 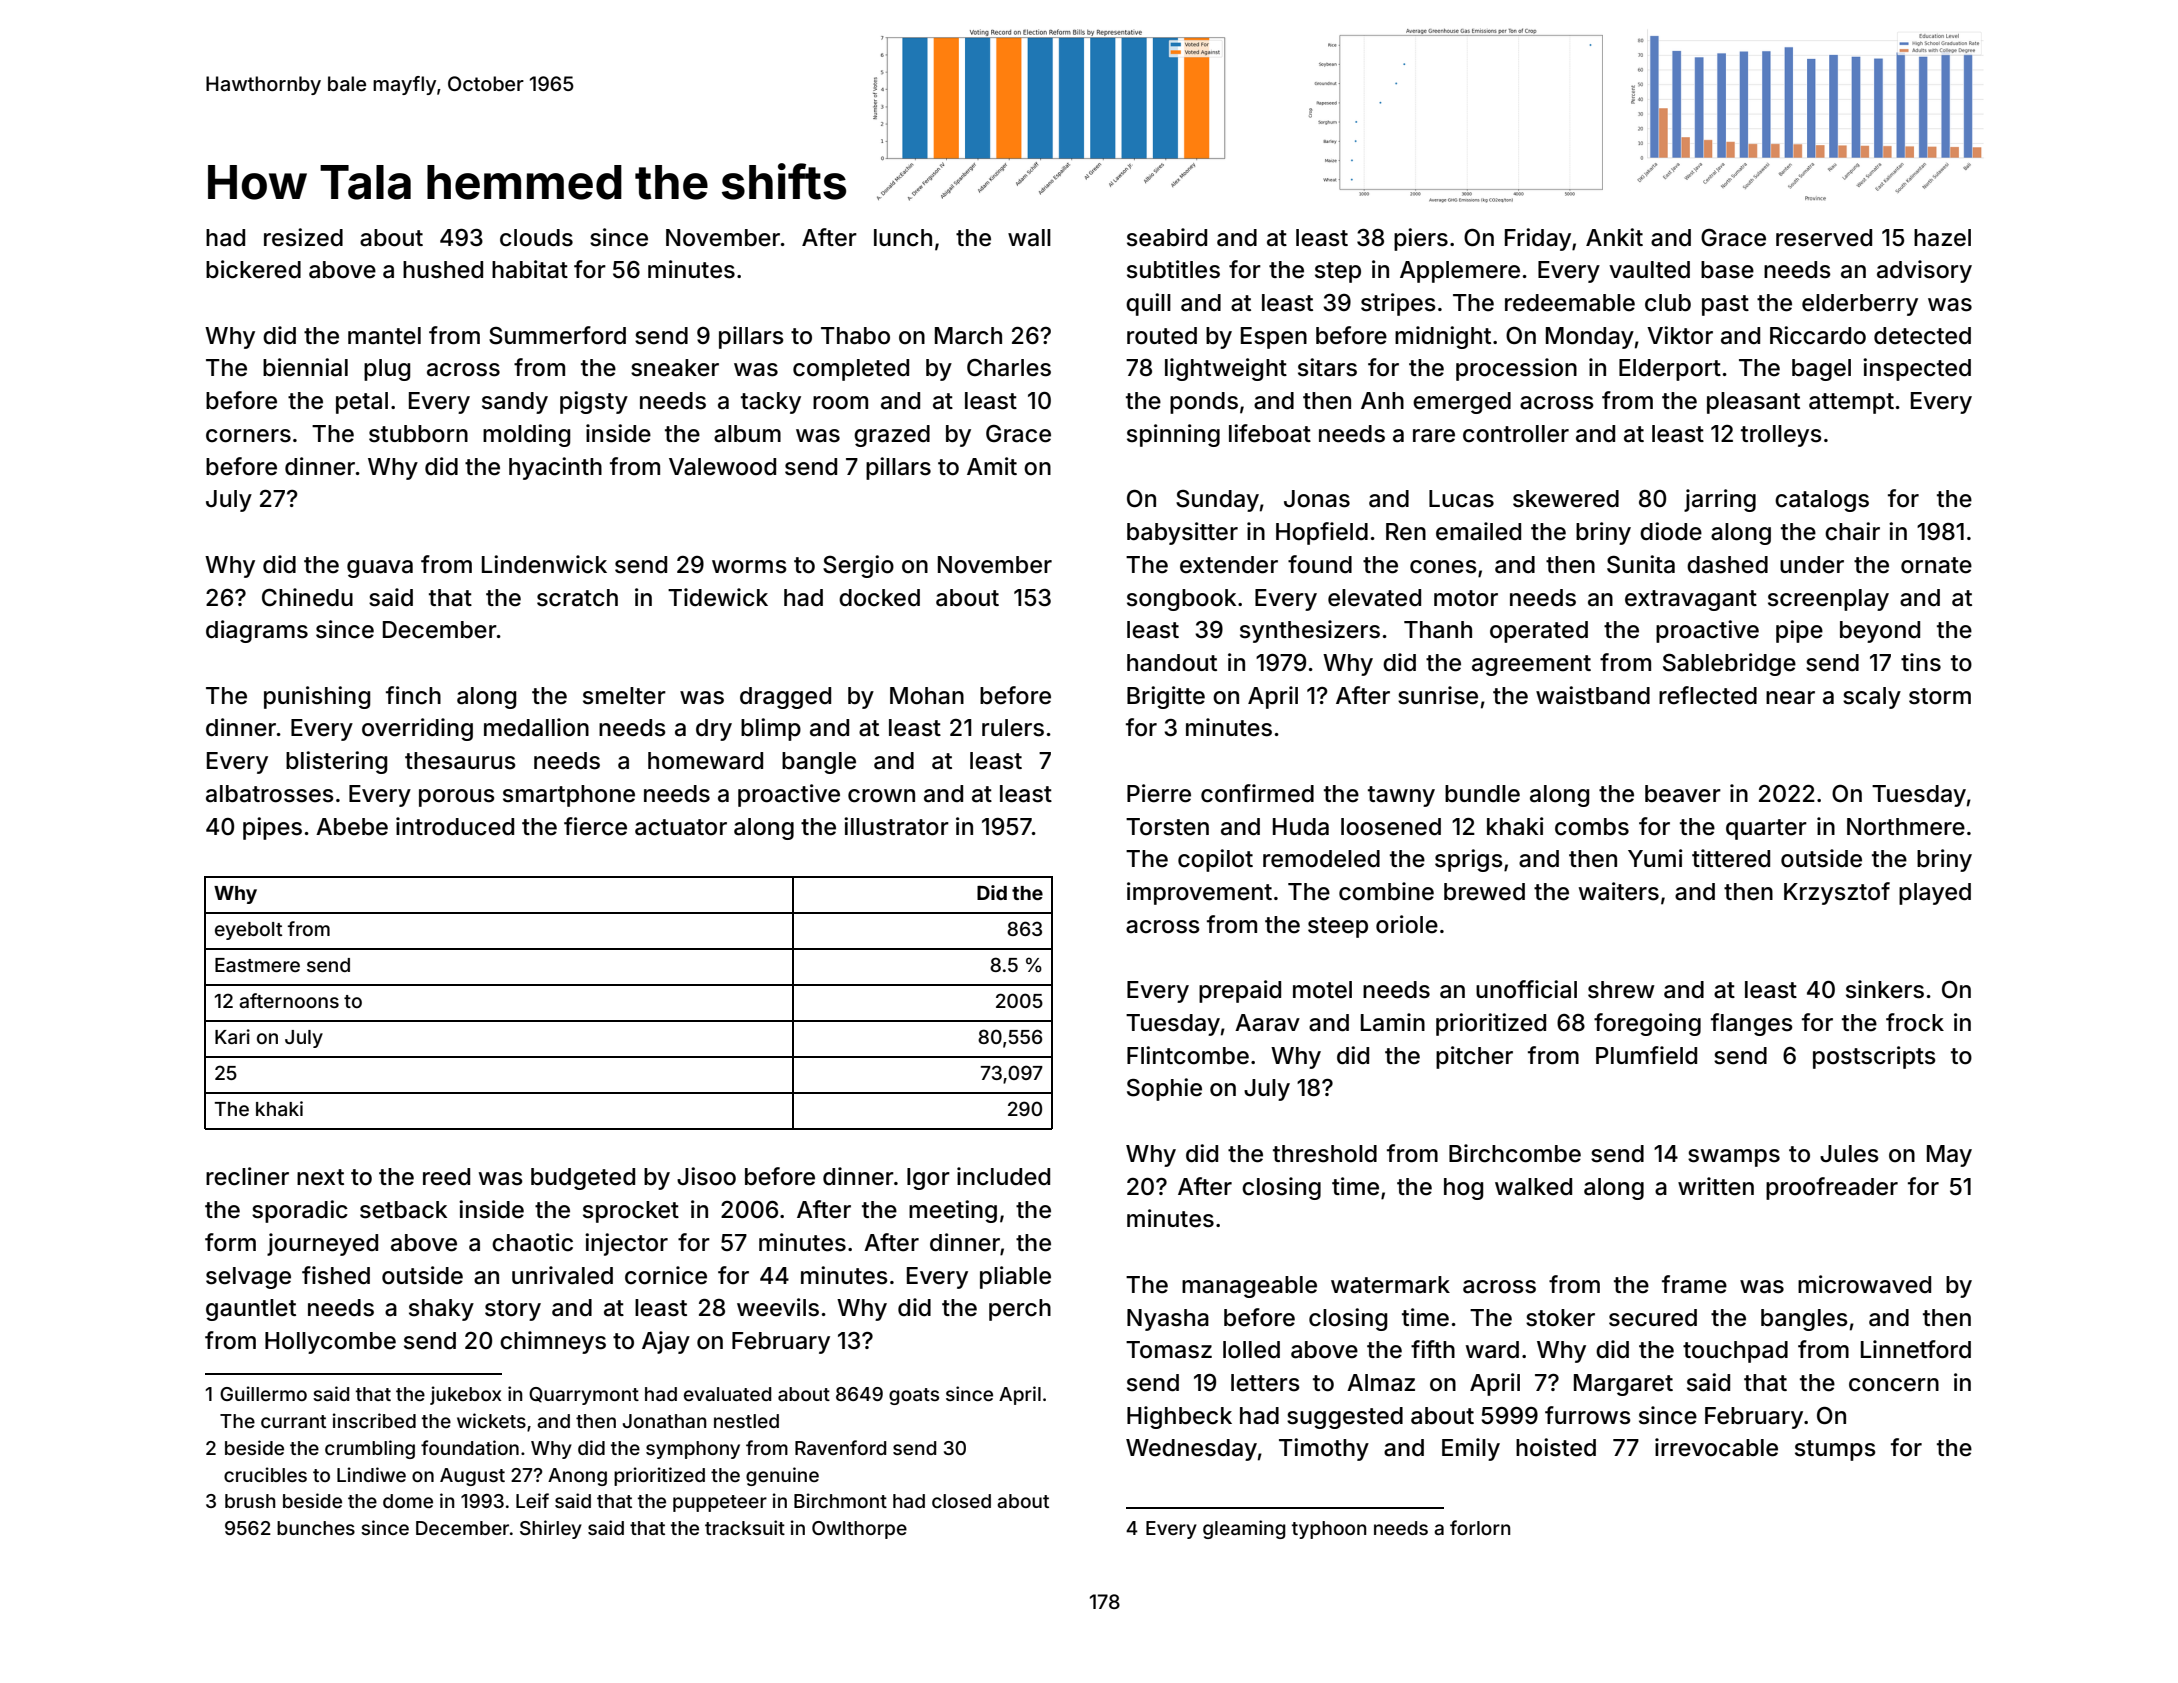 What do you see at coordinates (1329, 1530) in the screenshot?
I see `typhoon` at bounding box center [1329, 1530].
